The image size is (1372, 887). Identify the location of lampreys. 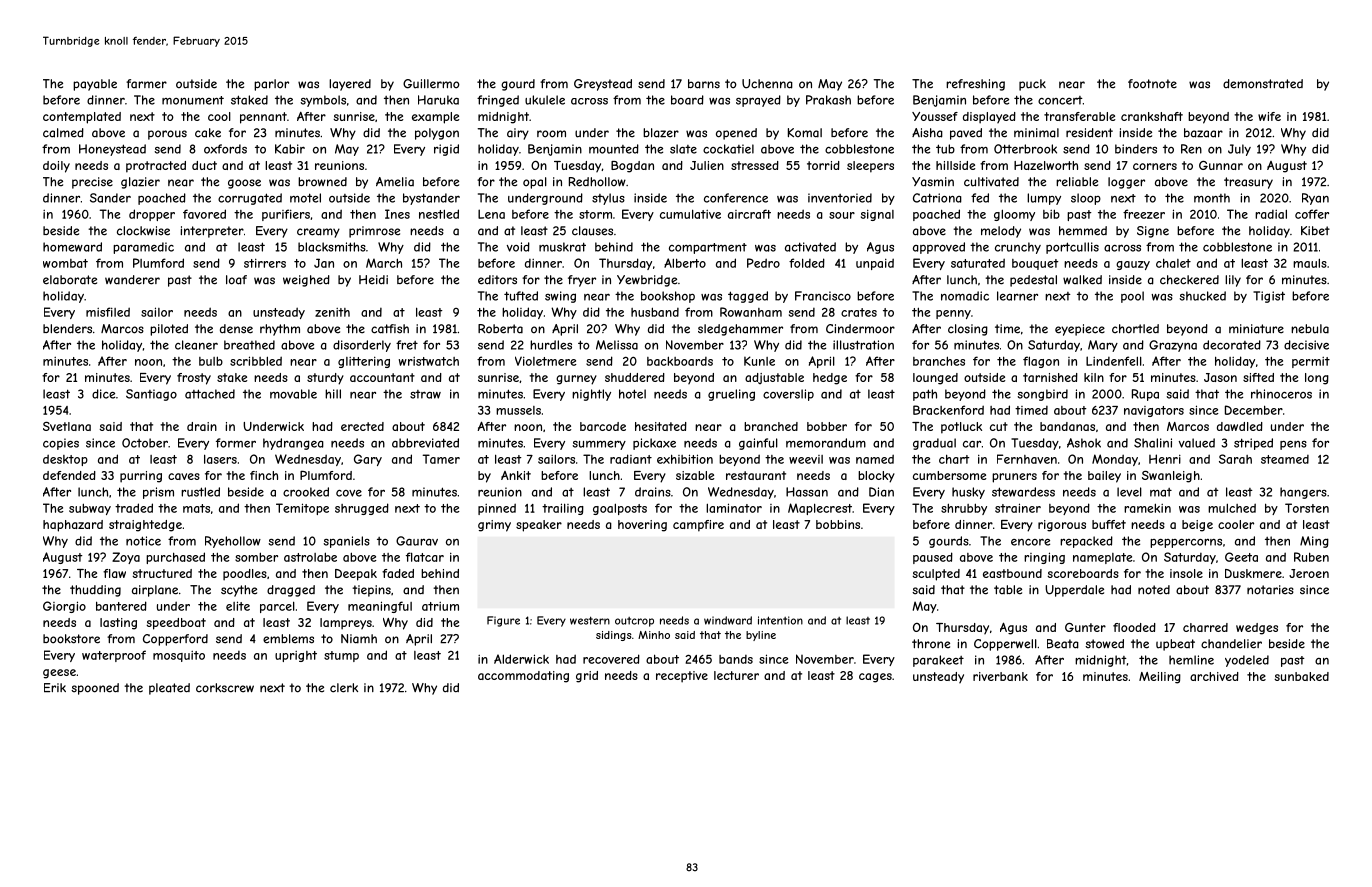
(346, 624).
